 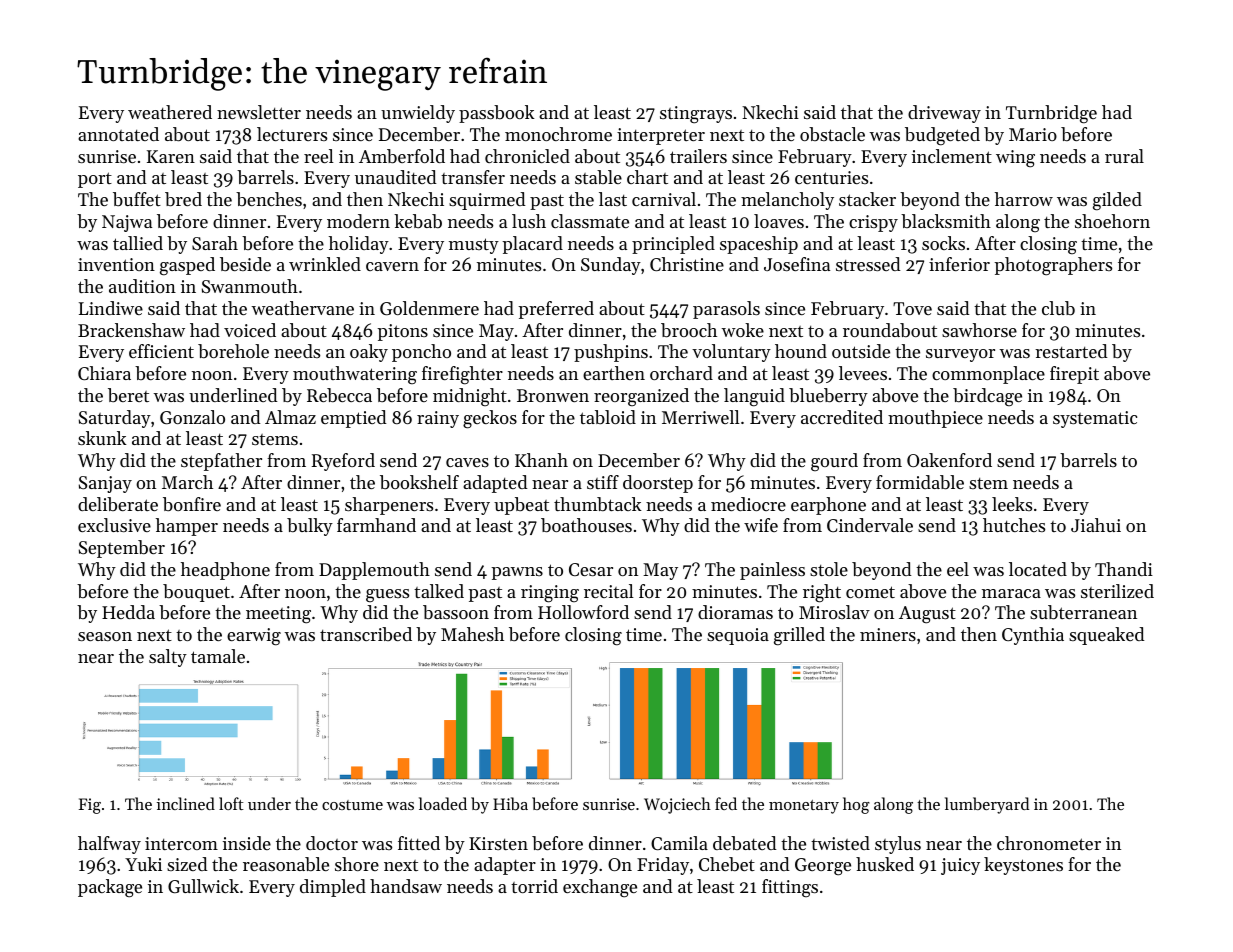 What do you see at coordinates (310, 527) in the screenshot?
I see `bulky` at bounding box center [310, 527].
